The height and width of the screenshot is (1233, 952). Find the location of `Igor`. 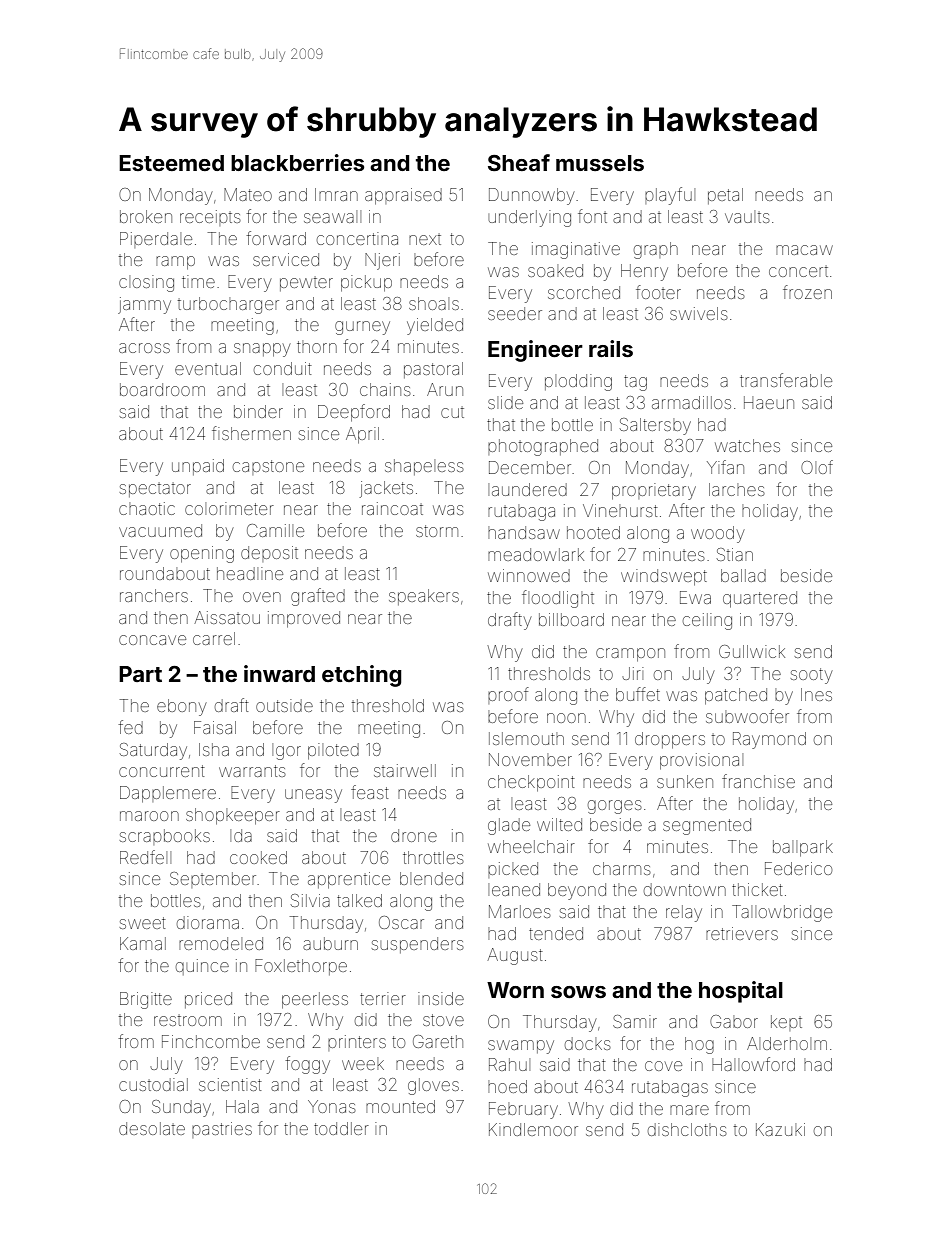

Igor is located at coordinates (286, 751).
